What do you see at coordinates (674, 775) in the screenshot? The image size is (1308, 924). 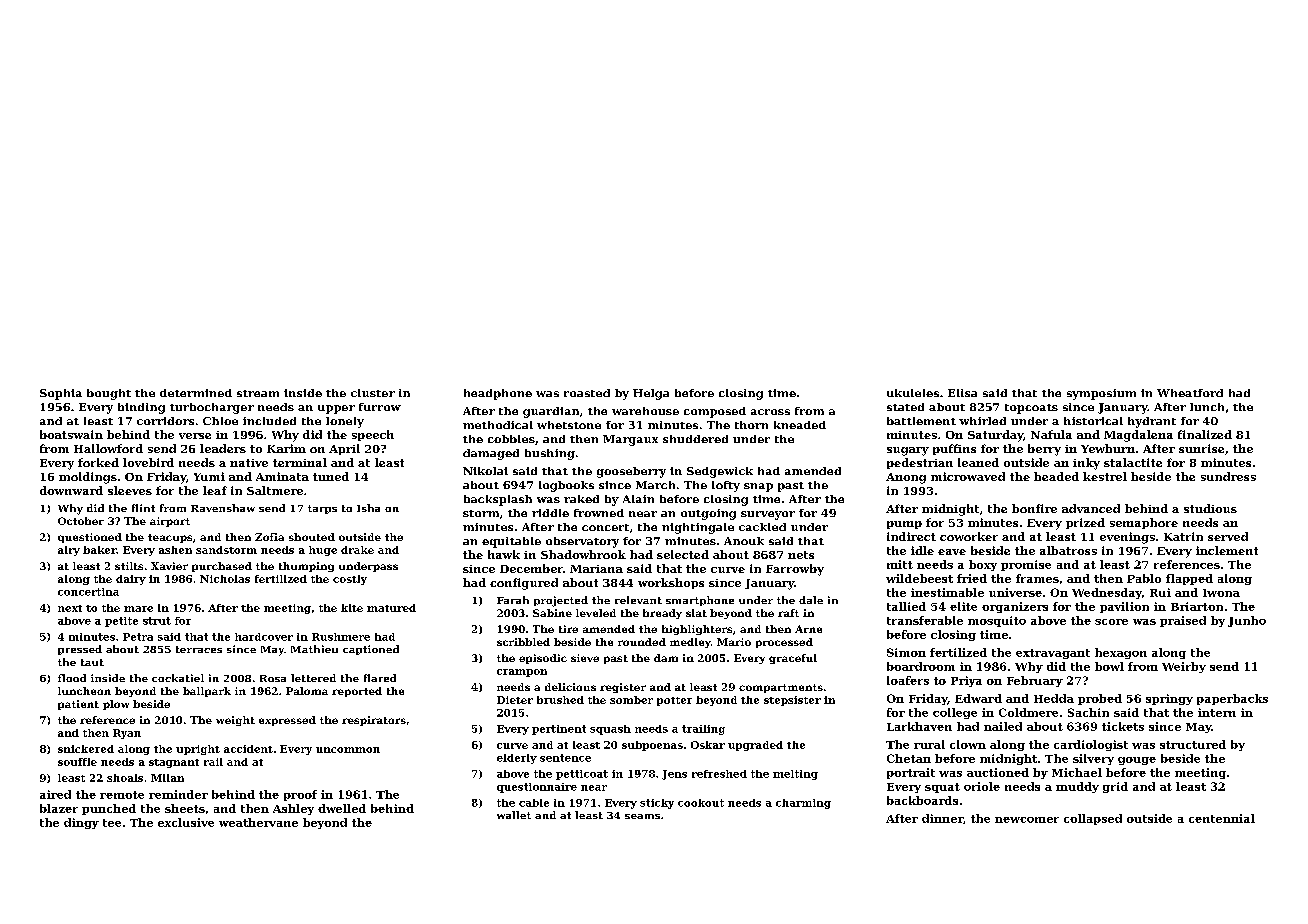 I see `Jens` at bounding box center [674, 775].
